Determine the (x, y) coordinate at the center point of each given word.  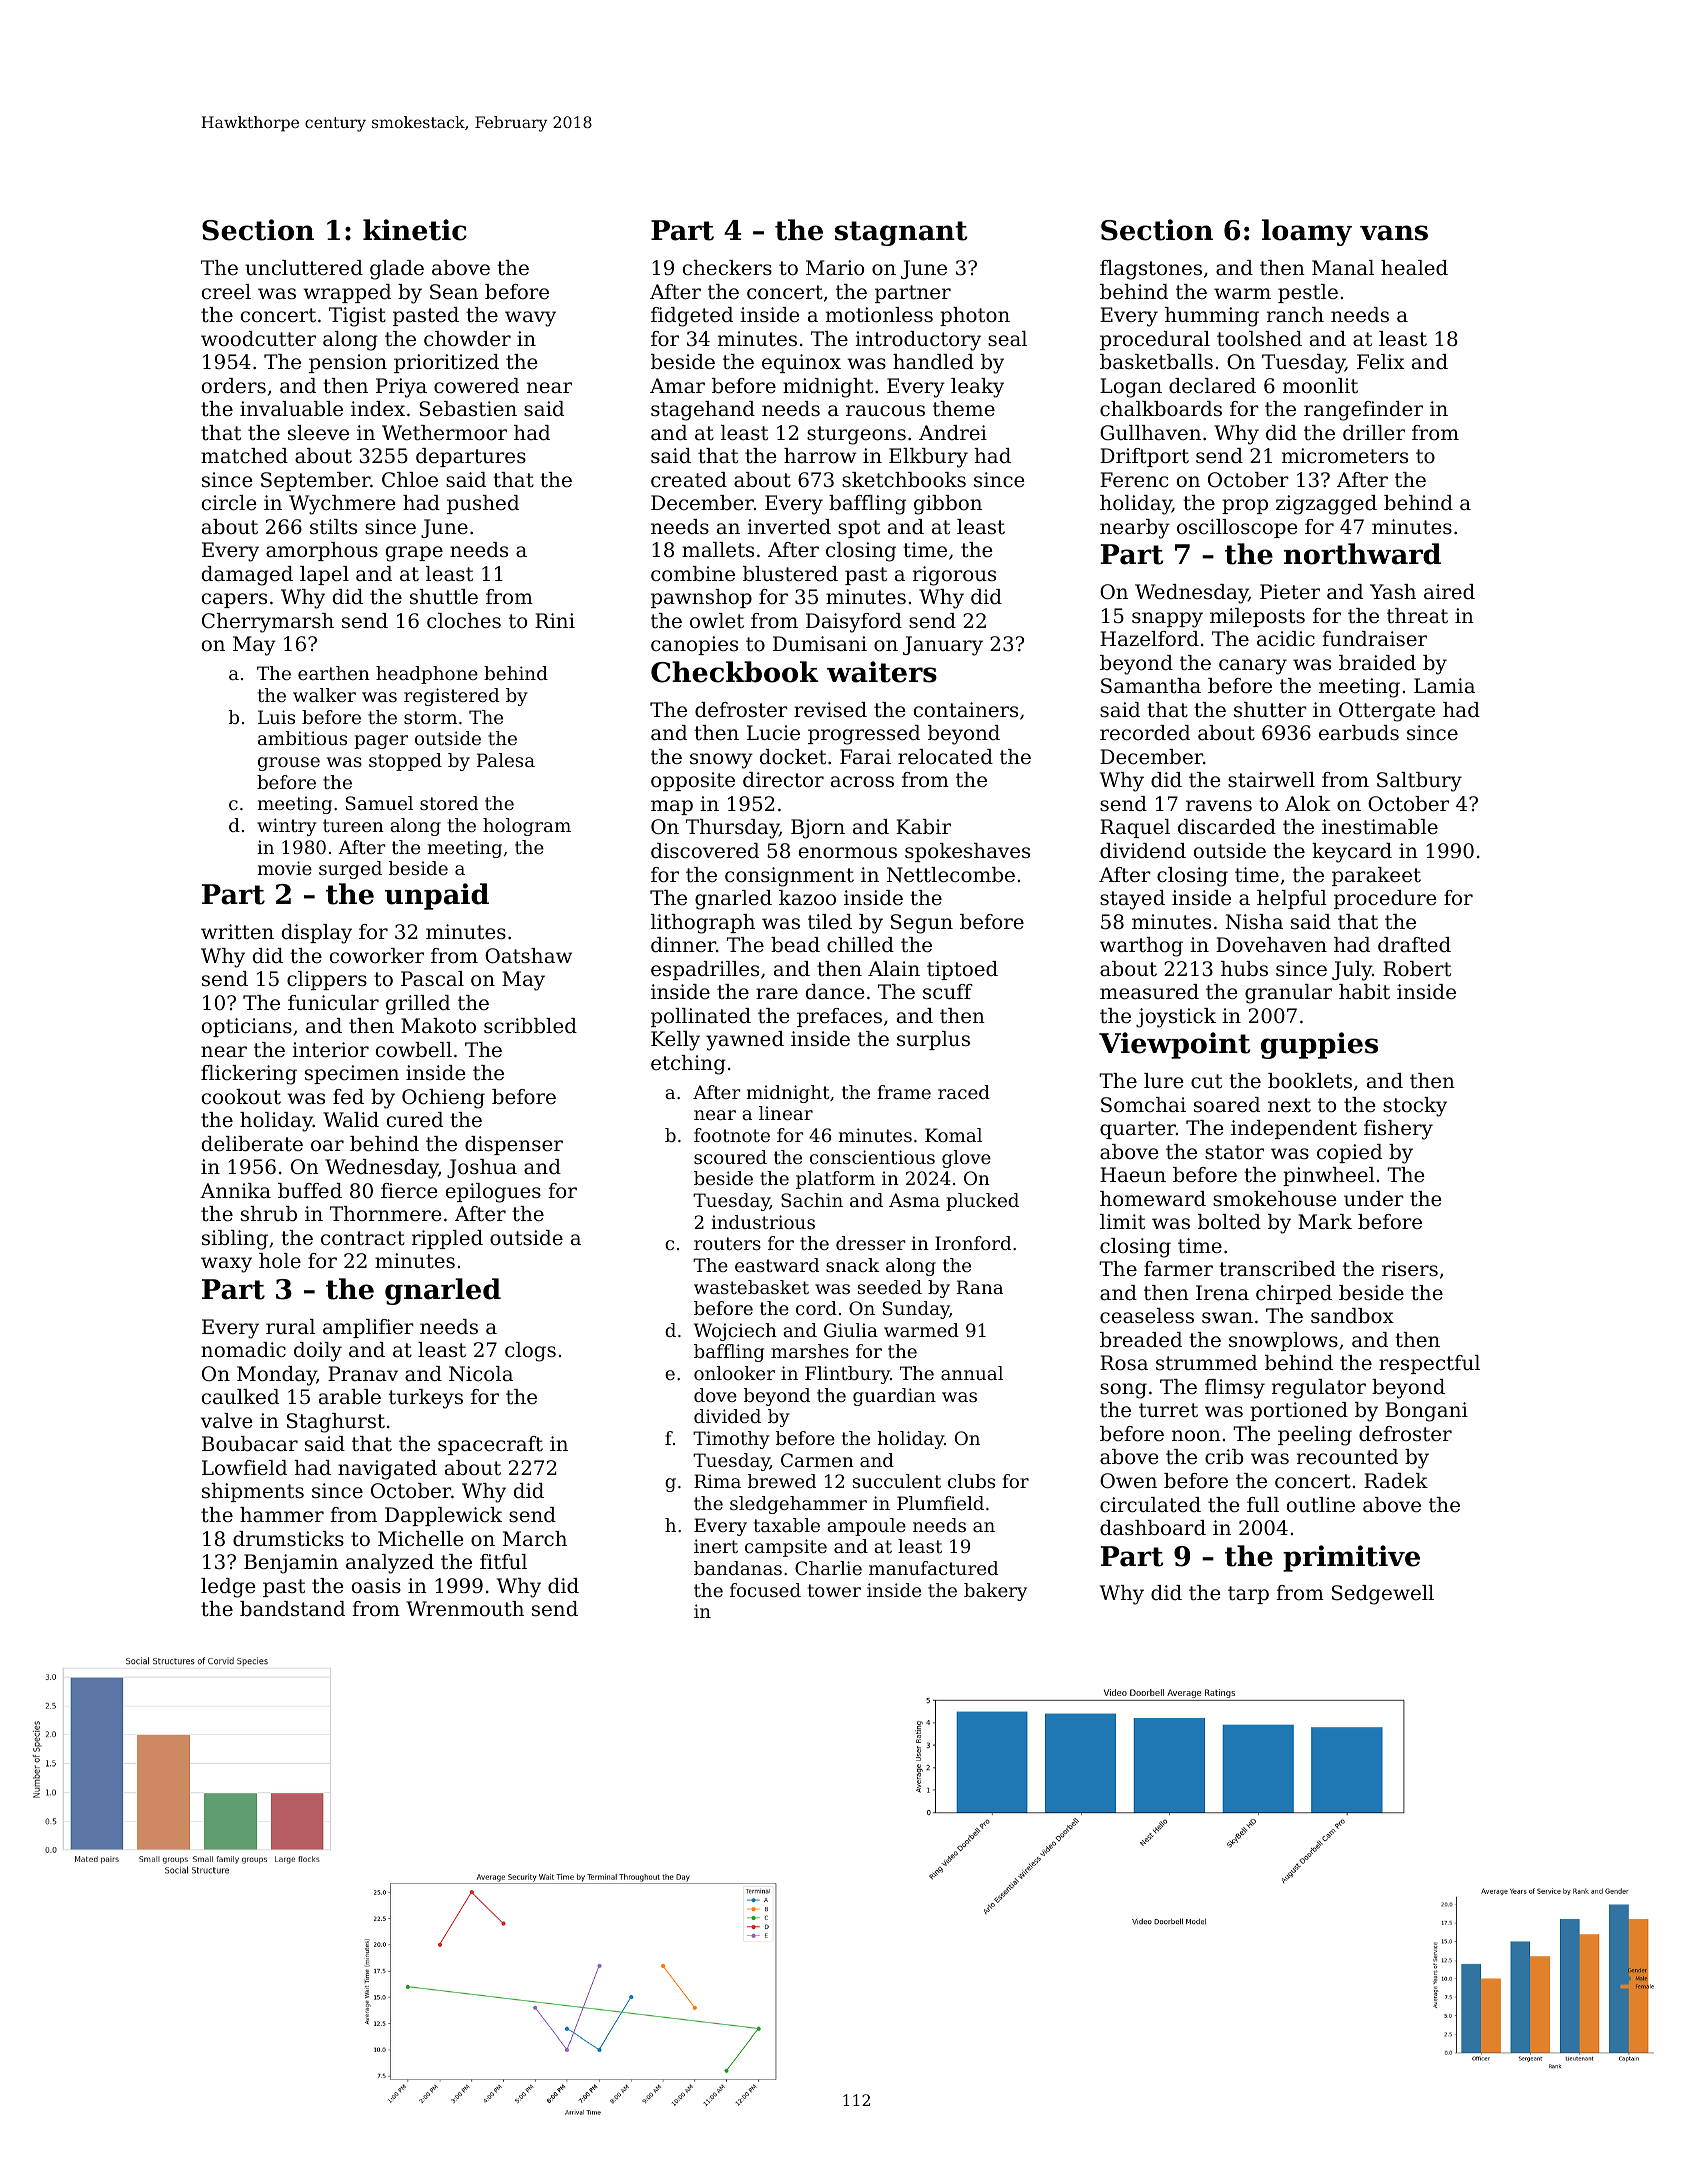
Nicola (481, 1374)
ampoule (866, 1527)
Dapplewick (443, 1516)
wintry (287, 827)
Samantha (1151, 686)
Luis (276, 717)
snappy (1167, 620)
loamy (1307, 232)
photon (975, 316)
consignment (789, 877)
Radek (1396, 1481)
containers (966, 710)
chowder (467, 339)
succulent (897, 1481)
